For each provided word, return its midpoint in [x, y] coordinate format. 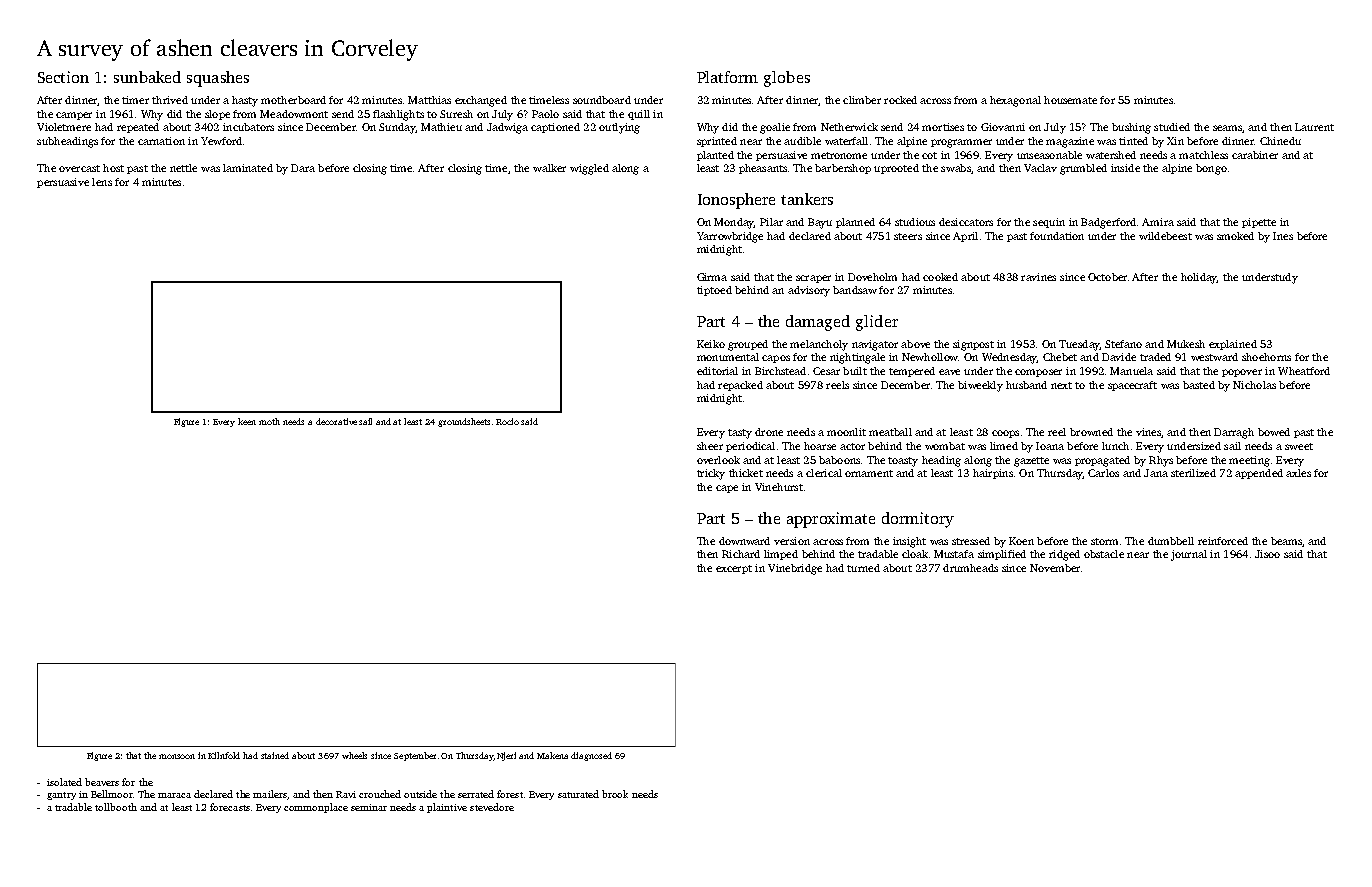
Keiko [711, 344]
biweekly [980, 386]
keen [247, 421]
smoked [1235, 236]
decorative [336, 421]
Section [63, 77]
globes [787, 79]
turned [863, 568]
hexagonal [1015, 101]
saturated [578, 794]
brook [615, 794]
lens [102, 182]
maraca [174, 795]
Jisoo [1267, 554]
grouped [748, 345]
